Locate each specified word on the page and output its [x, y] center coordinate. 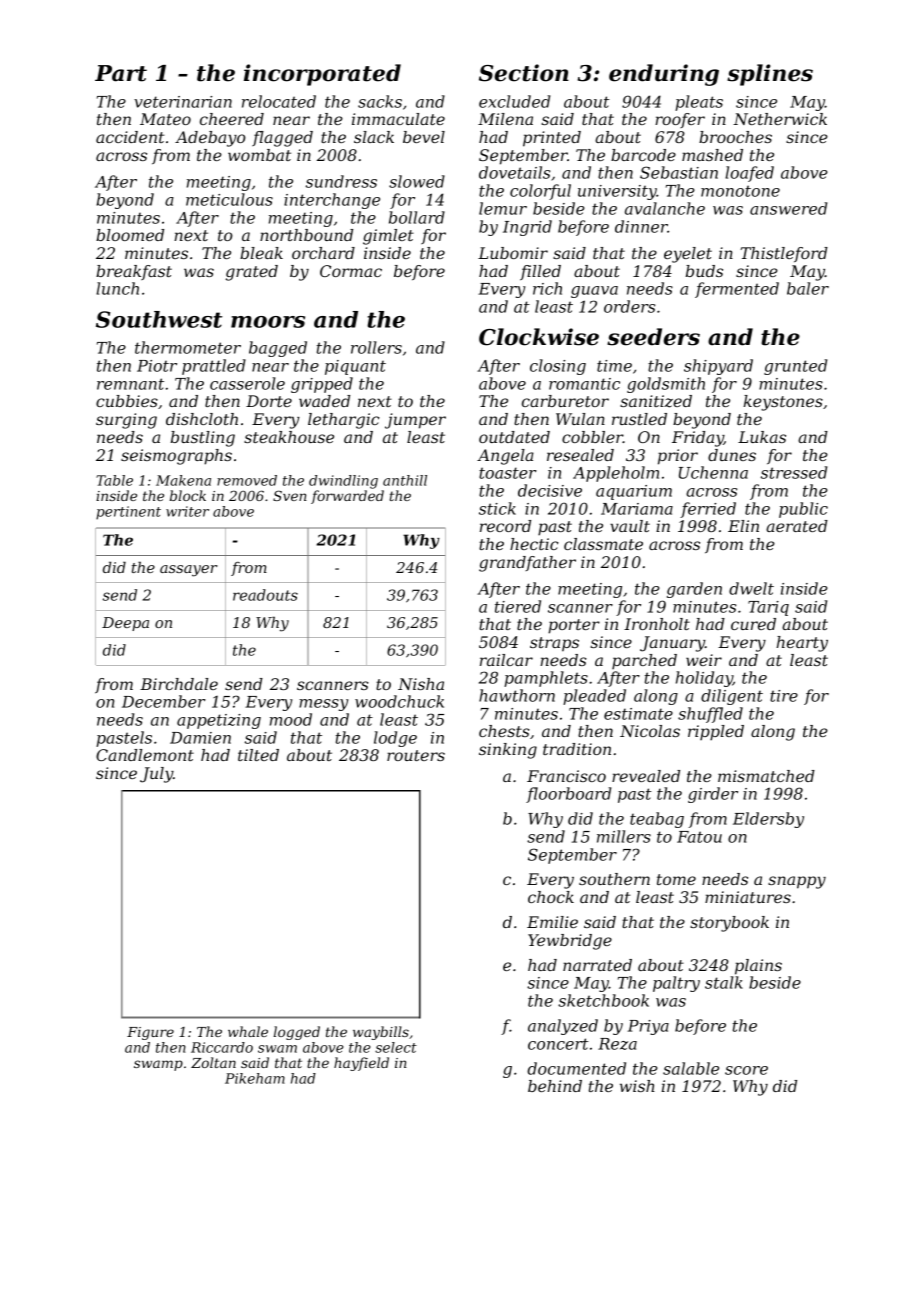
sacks [380, 101]
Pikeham [255, 1078]
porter [574, 626]
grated [252, 273]
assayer [189, 571]
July [156, 775]
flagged [282, 139]
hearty [802, 644]
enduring [664, 75]
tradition [577, 749]
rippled [716, 733]
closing [558, 367]
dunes [732, 455]
